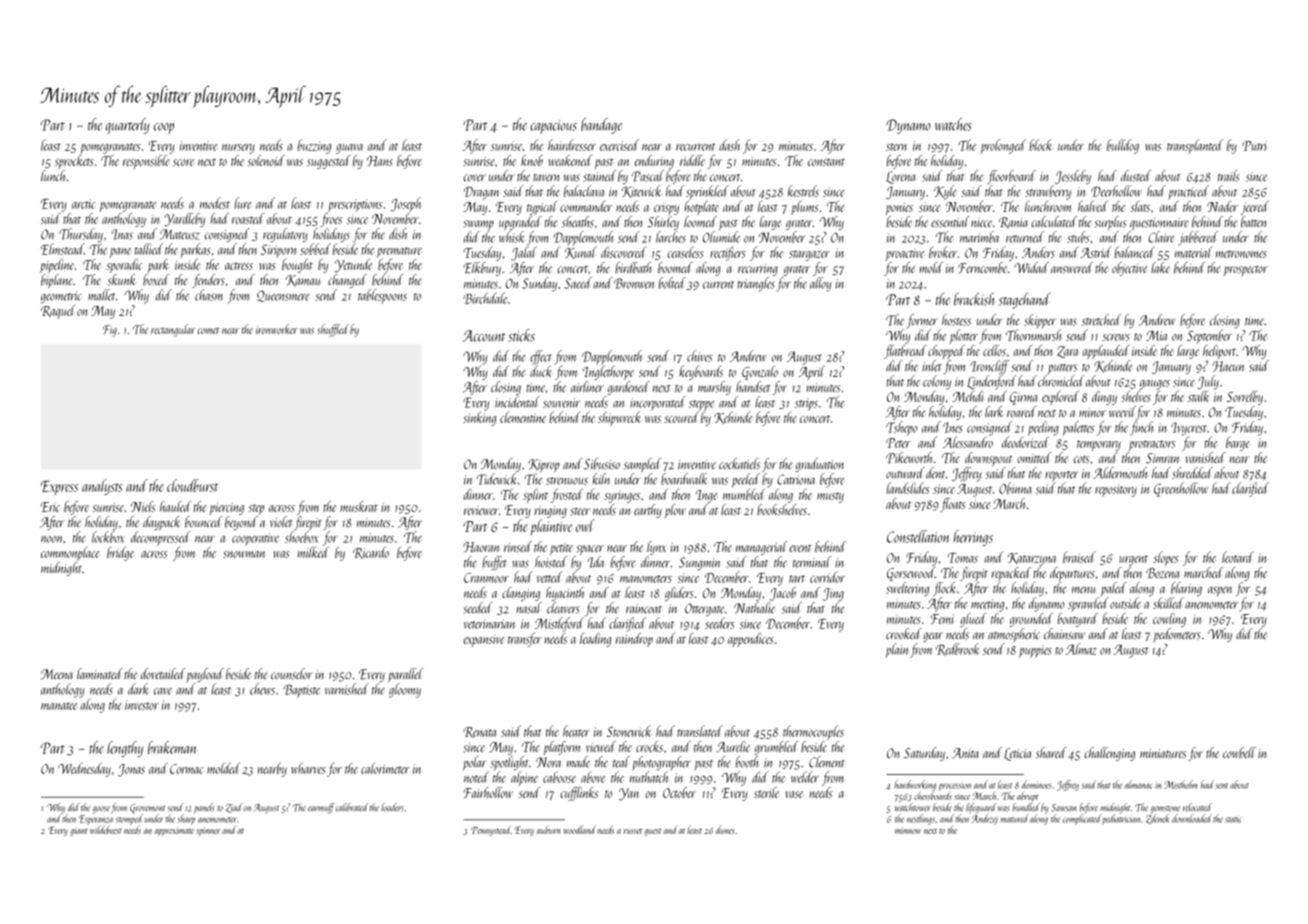 The image size is (1308, 924). What do you see at coordinates (128, 126) in the screenshot?
I see `quarterly` at bounding box center [128, 126].
